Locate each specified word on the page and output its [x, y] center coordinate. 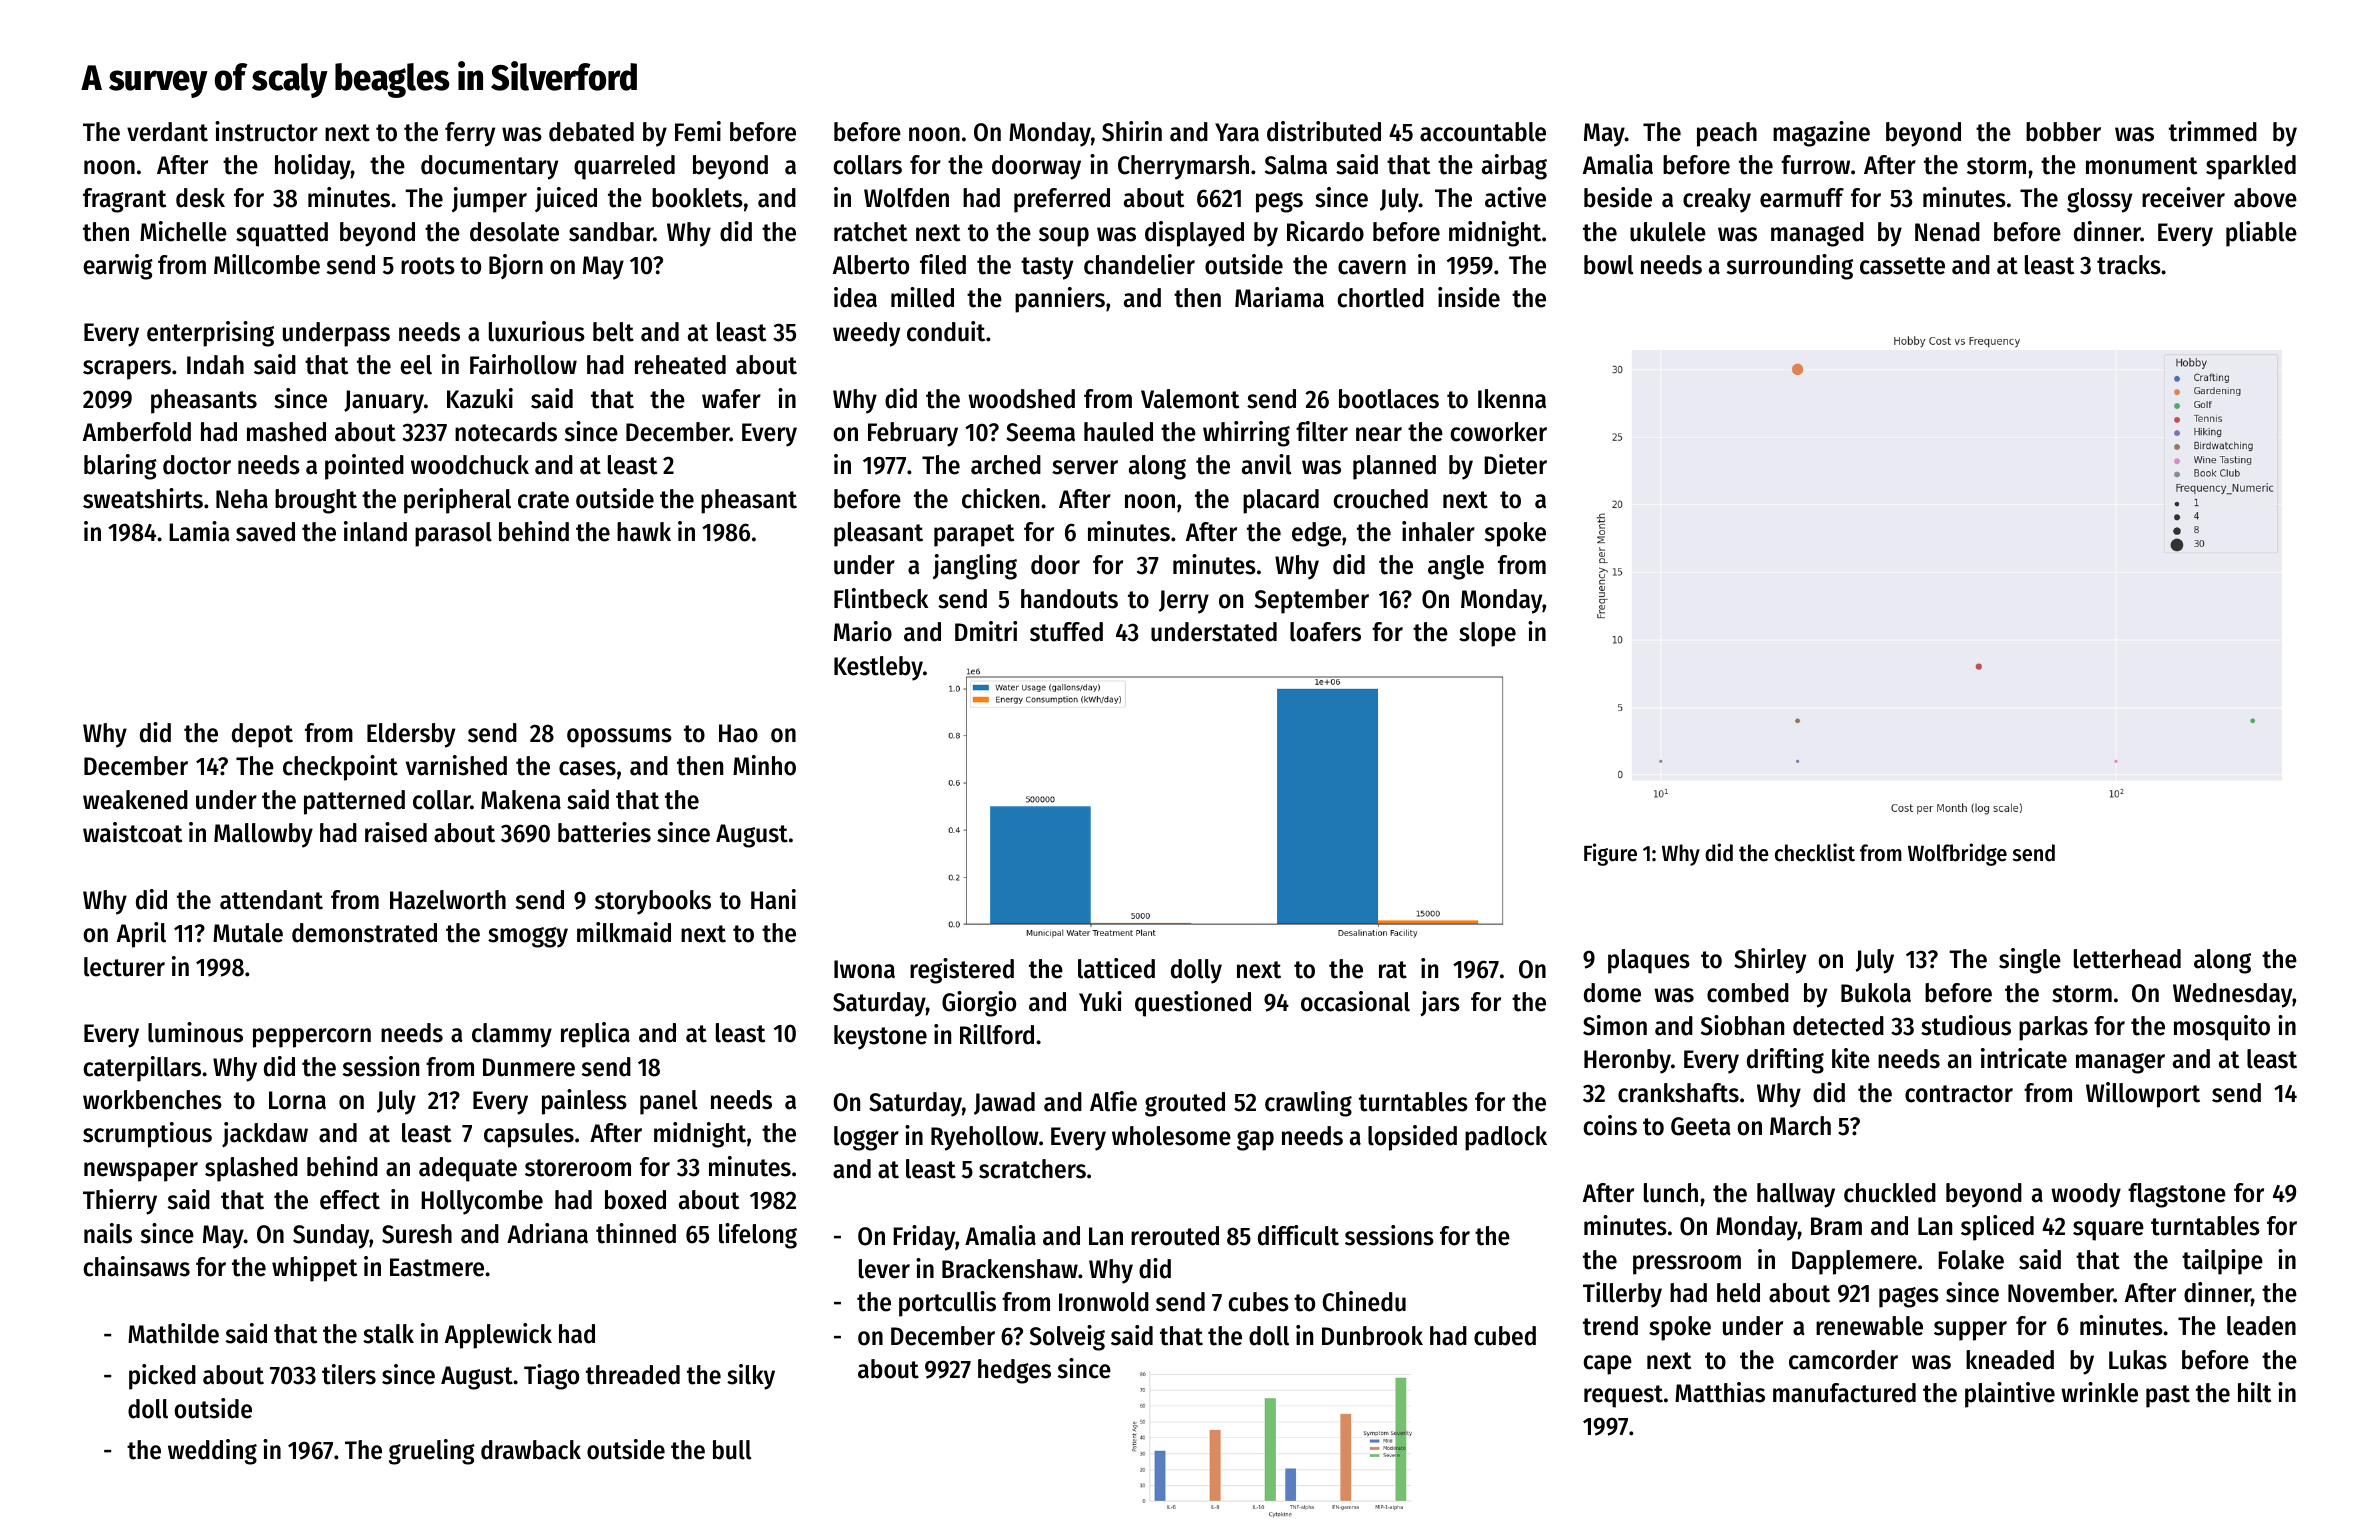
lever [884, 1269]
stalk [388, 1334]
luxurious [537, 331]
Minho [764, 765]
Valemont [1190, 399]
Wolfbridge [1957, 854]
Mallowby [263, 835]
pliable [2261, 234]
